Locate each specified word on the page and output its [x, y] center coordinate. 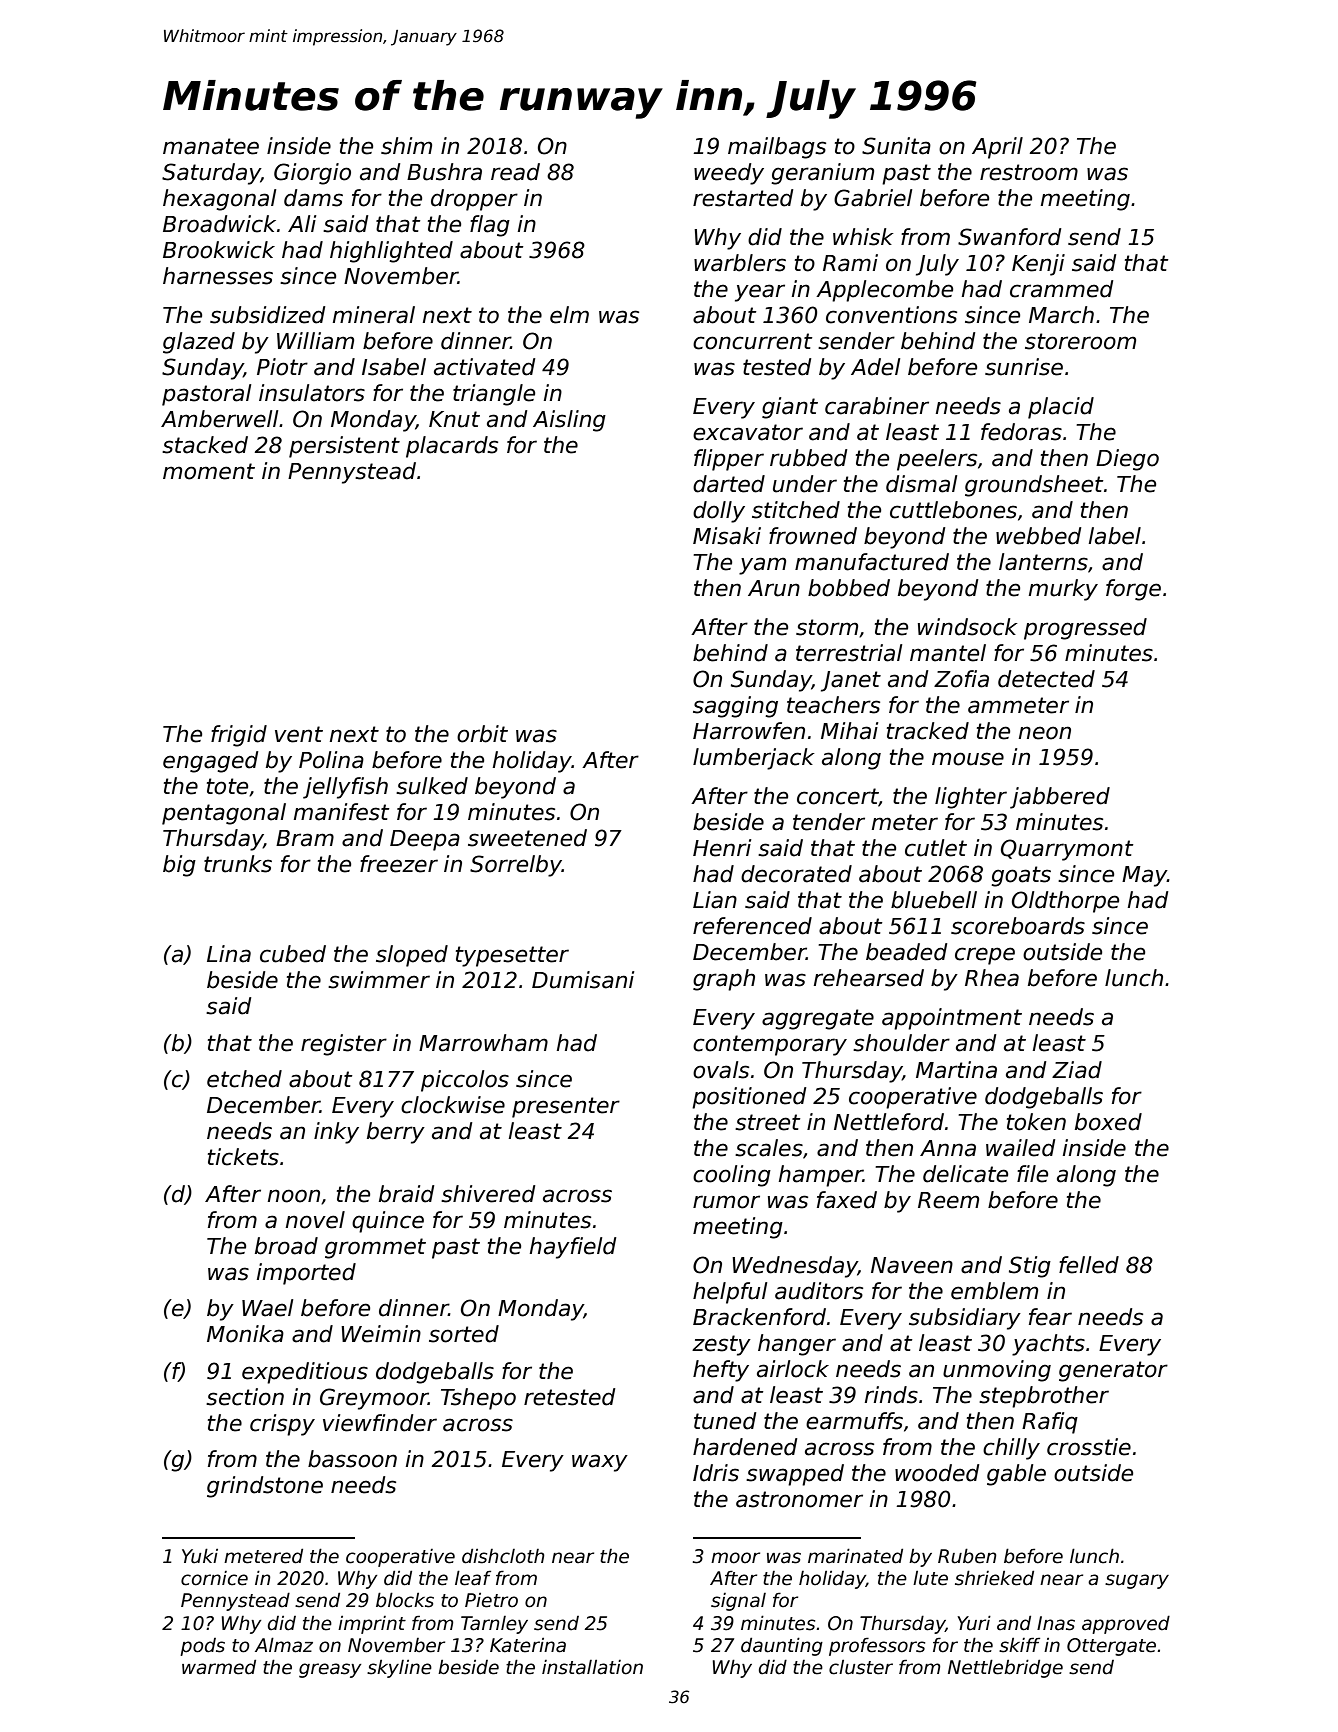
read [515, 172]
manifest [342, 812]
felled [1089, 1265]
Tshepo [478, 1399]
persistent [344, 447]
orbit [482, 734]
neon [1045, 733]
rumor [726, 1202]
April [997, 148]
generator [1113, 1371]
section [245, 1397]
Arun [774, 588]
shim [406, 146]
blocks [405, 1600]
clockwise [453, 1105]
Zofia [961, 679]
